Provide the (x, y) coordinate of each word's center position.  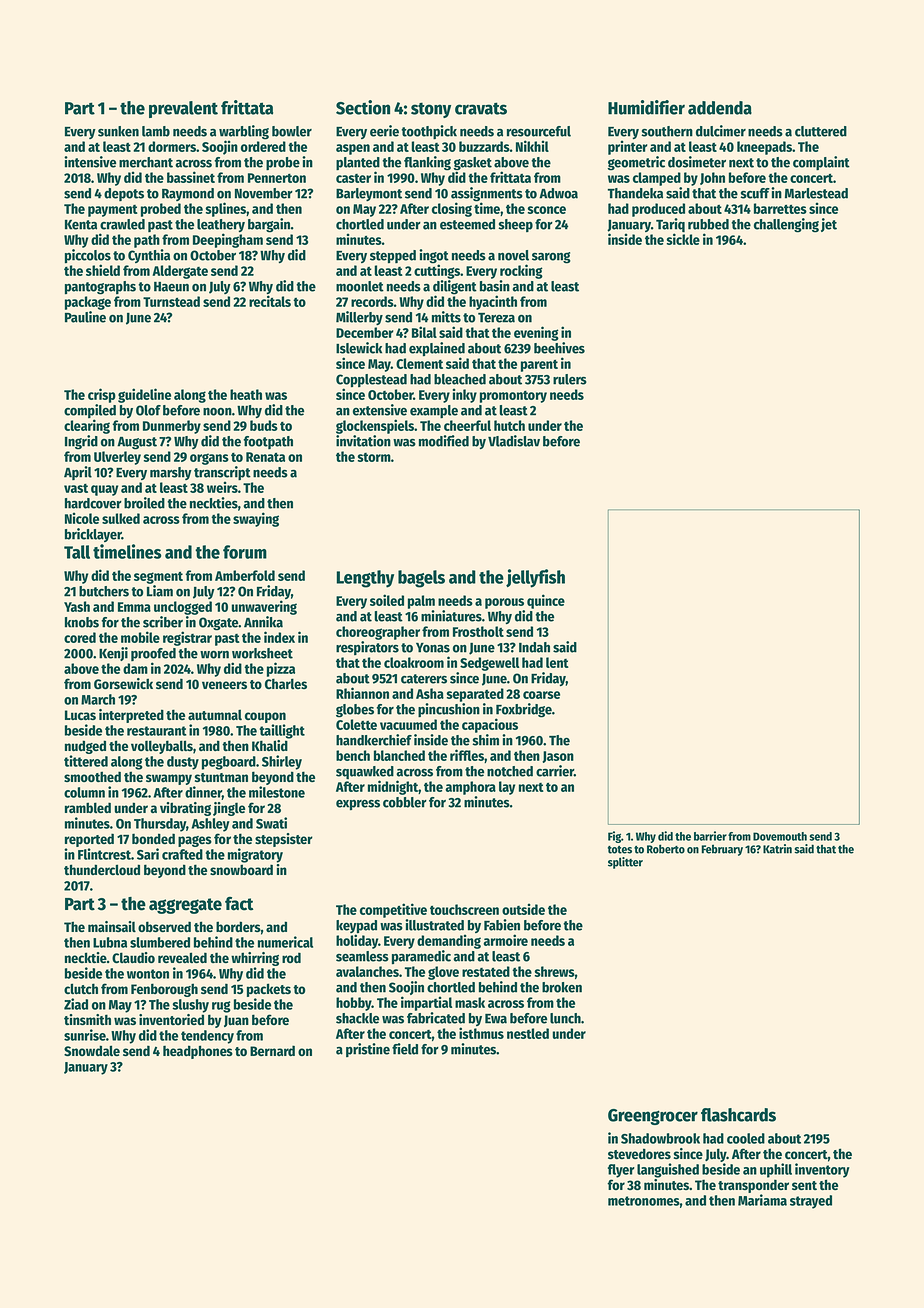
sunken (118, 131)
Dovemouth (780, 836)
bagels (421, 579)
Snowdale (92, 1050)
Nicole (82, 518)
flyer (621, 1171)
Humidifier (646, 107)
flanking (427, 163)
